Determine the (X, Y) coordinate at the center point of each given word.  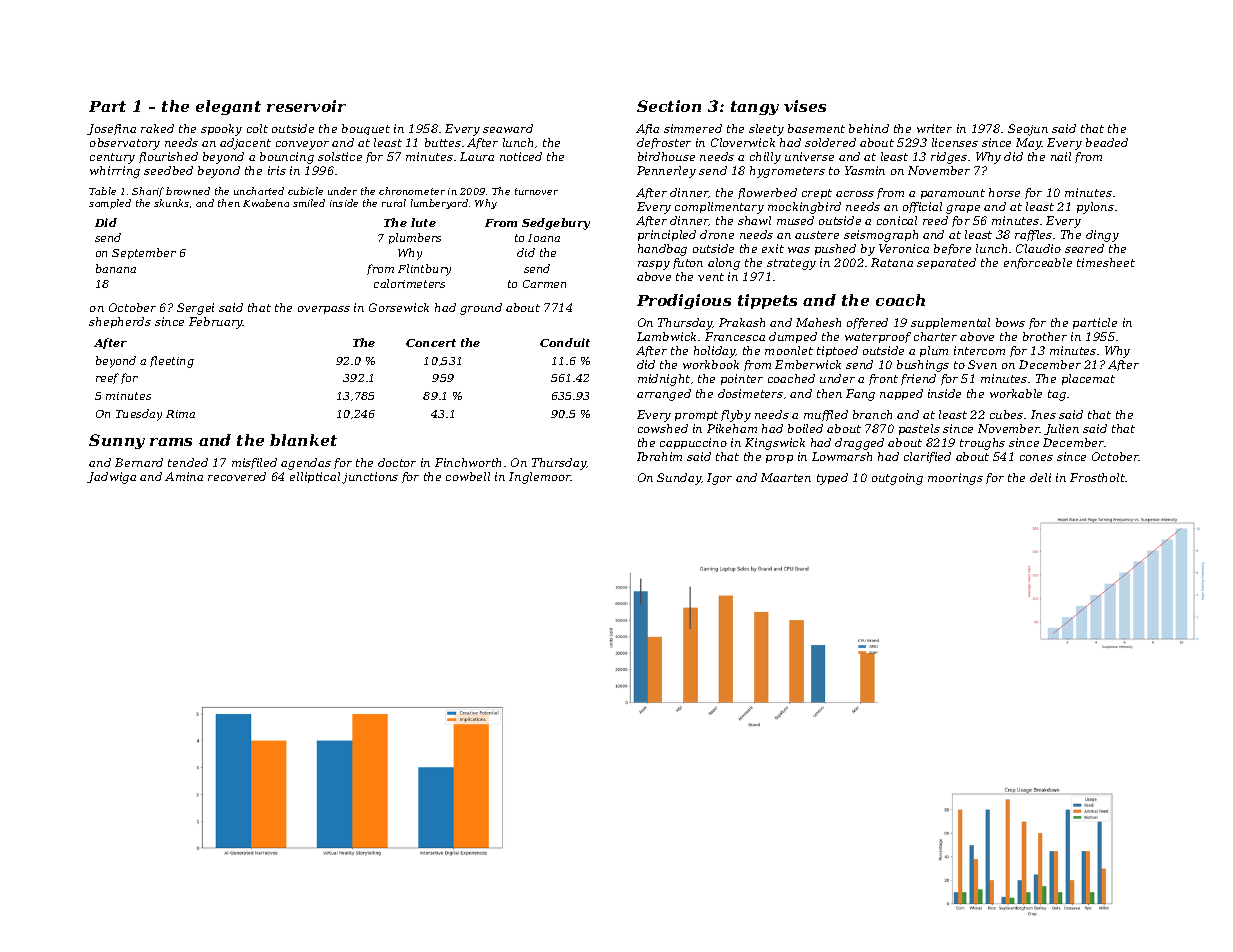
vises (805, 106)
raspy (654, 265)
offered (867, 323)
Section (669, 106)
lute (423, 222)
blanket (303, 440)
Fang (860, 395)
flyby (736, 416)
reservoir (306, 106)
